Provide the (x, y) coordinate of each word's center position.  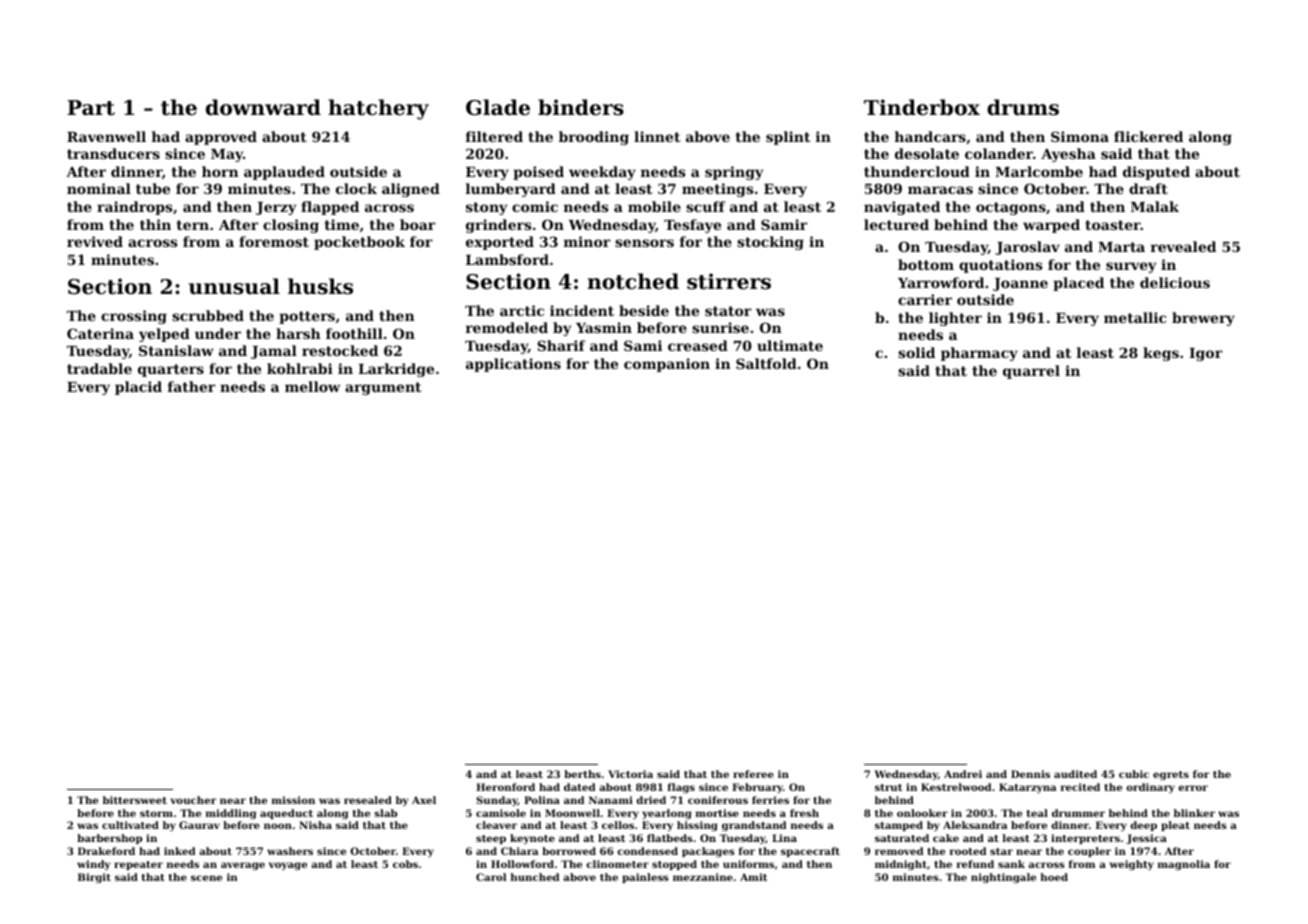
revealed (1183, 246)
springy (734, 173)
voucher (193, 800)
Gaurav (199, 825)
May (227, 155)
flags (681, 788)
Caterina (100, 333)
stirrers (729, 281)
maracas (940, 190)
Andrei (963, 774)
